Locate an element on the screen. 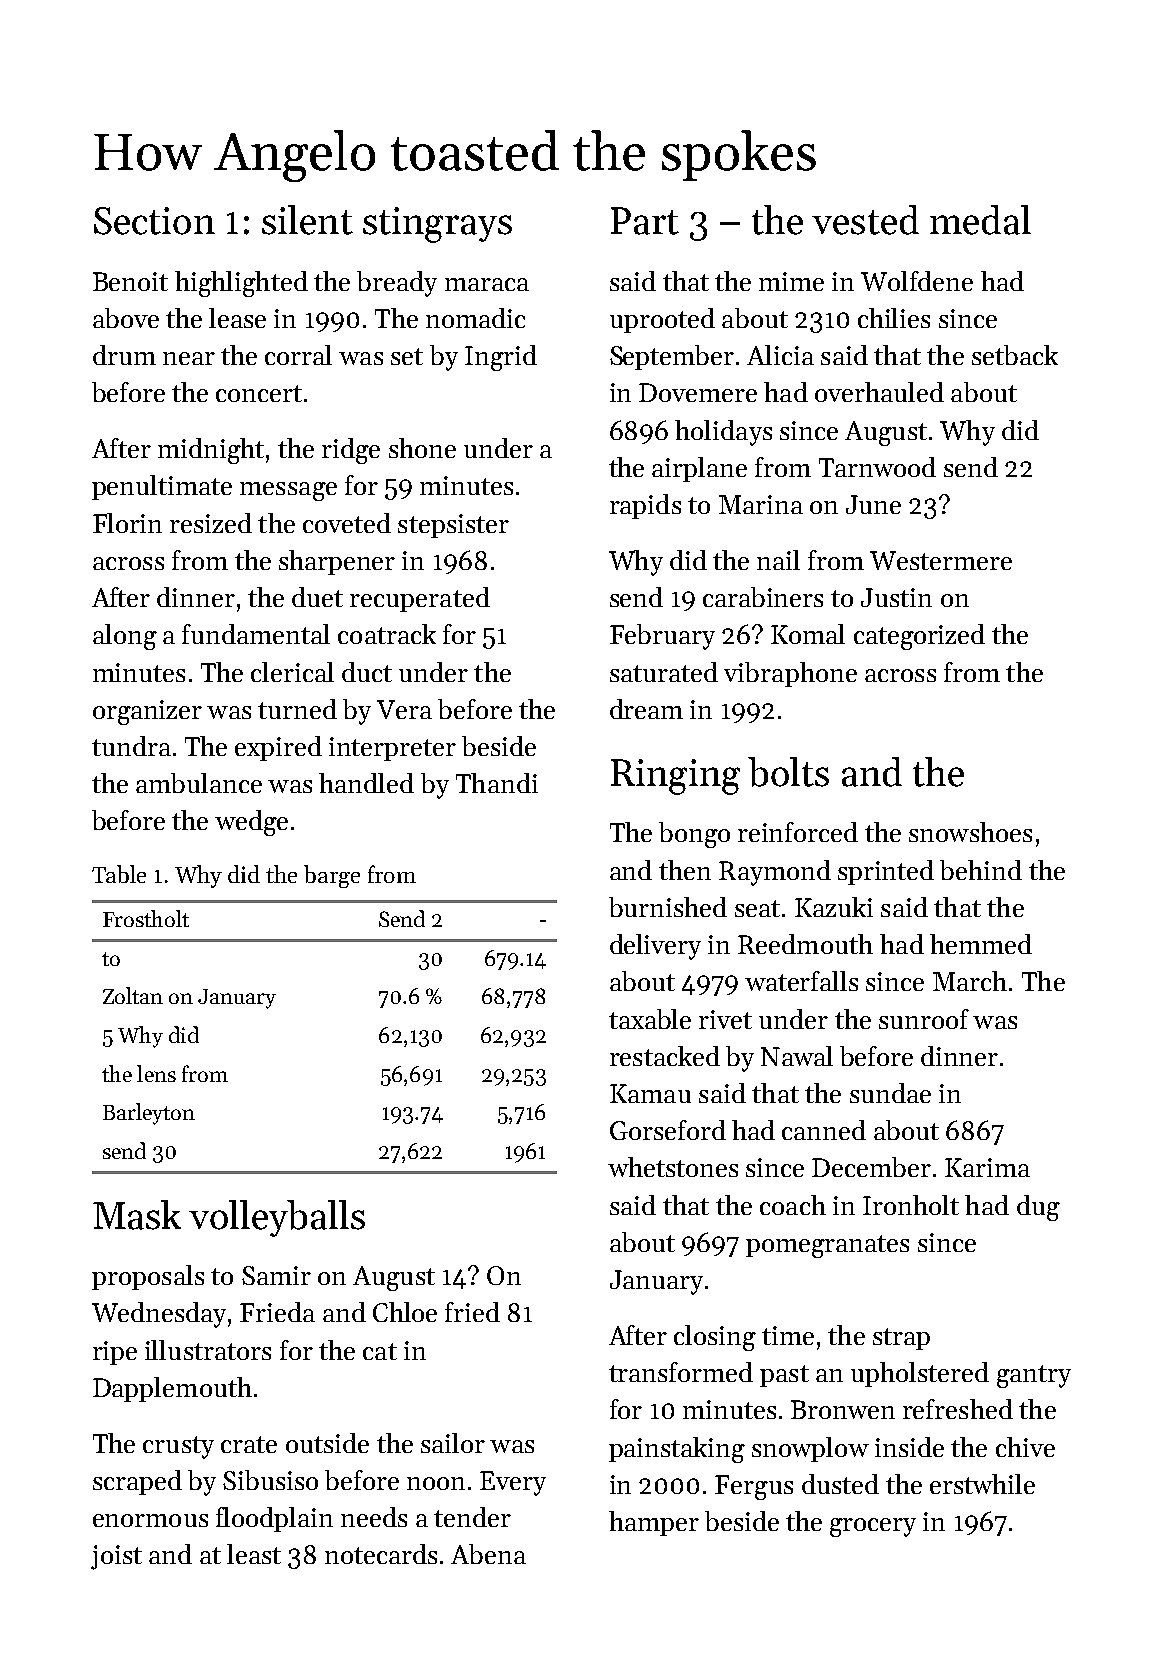  concert is located at coordinates (259, 393).
